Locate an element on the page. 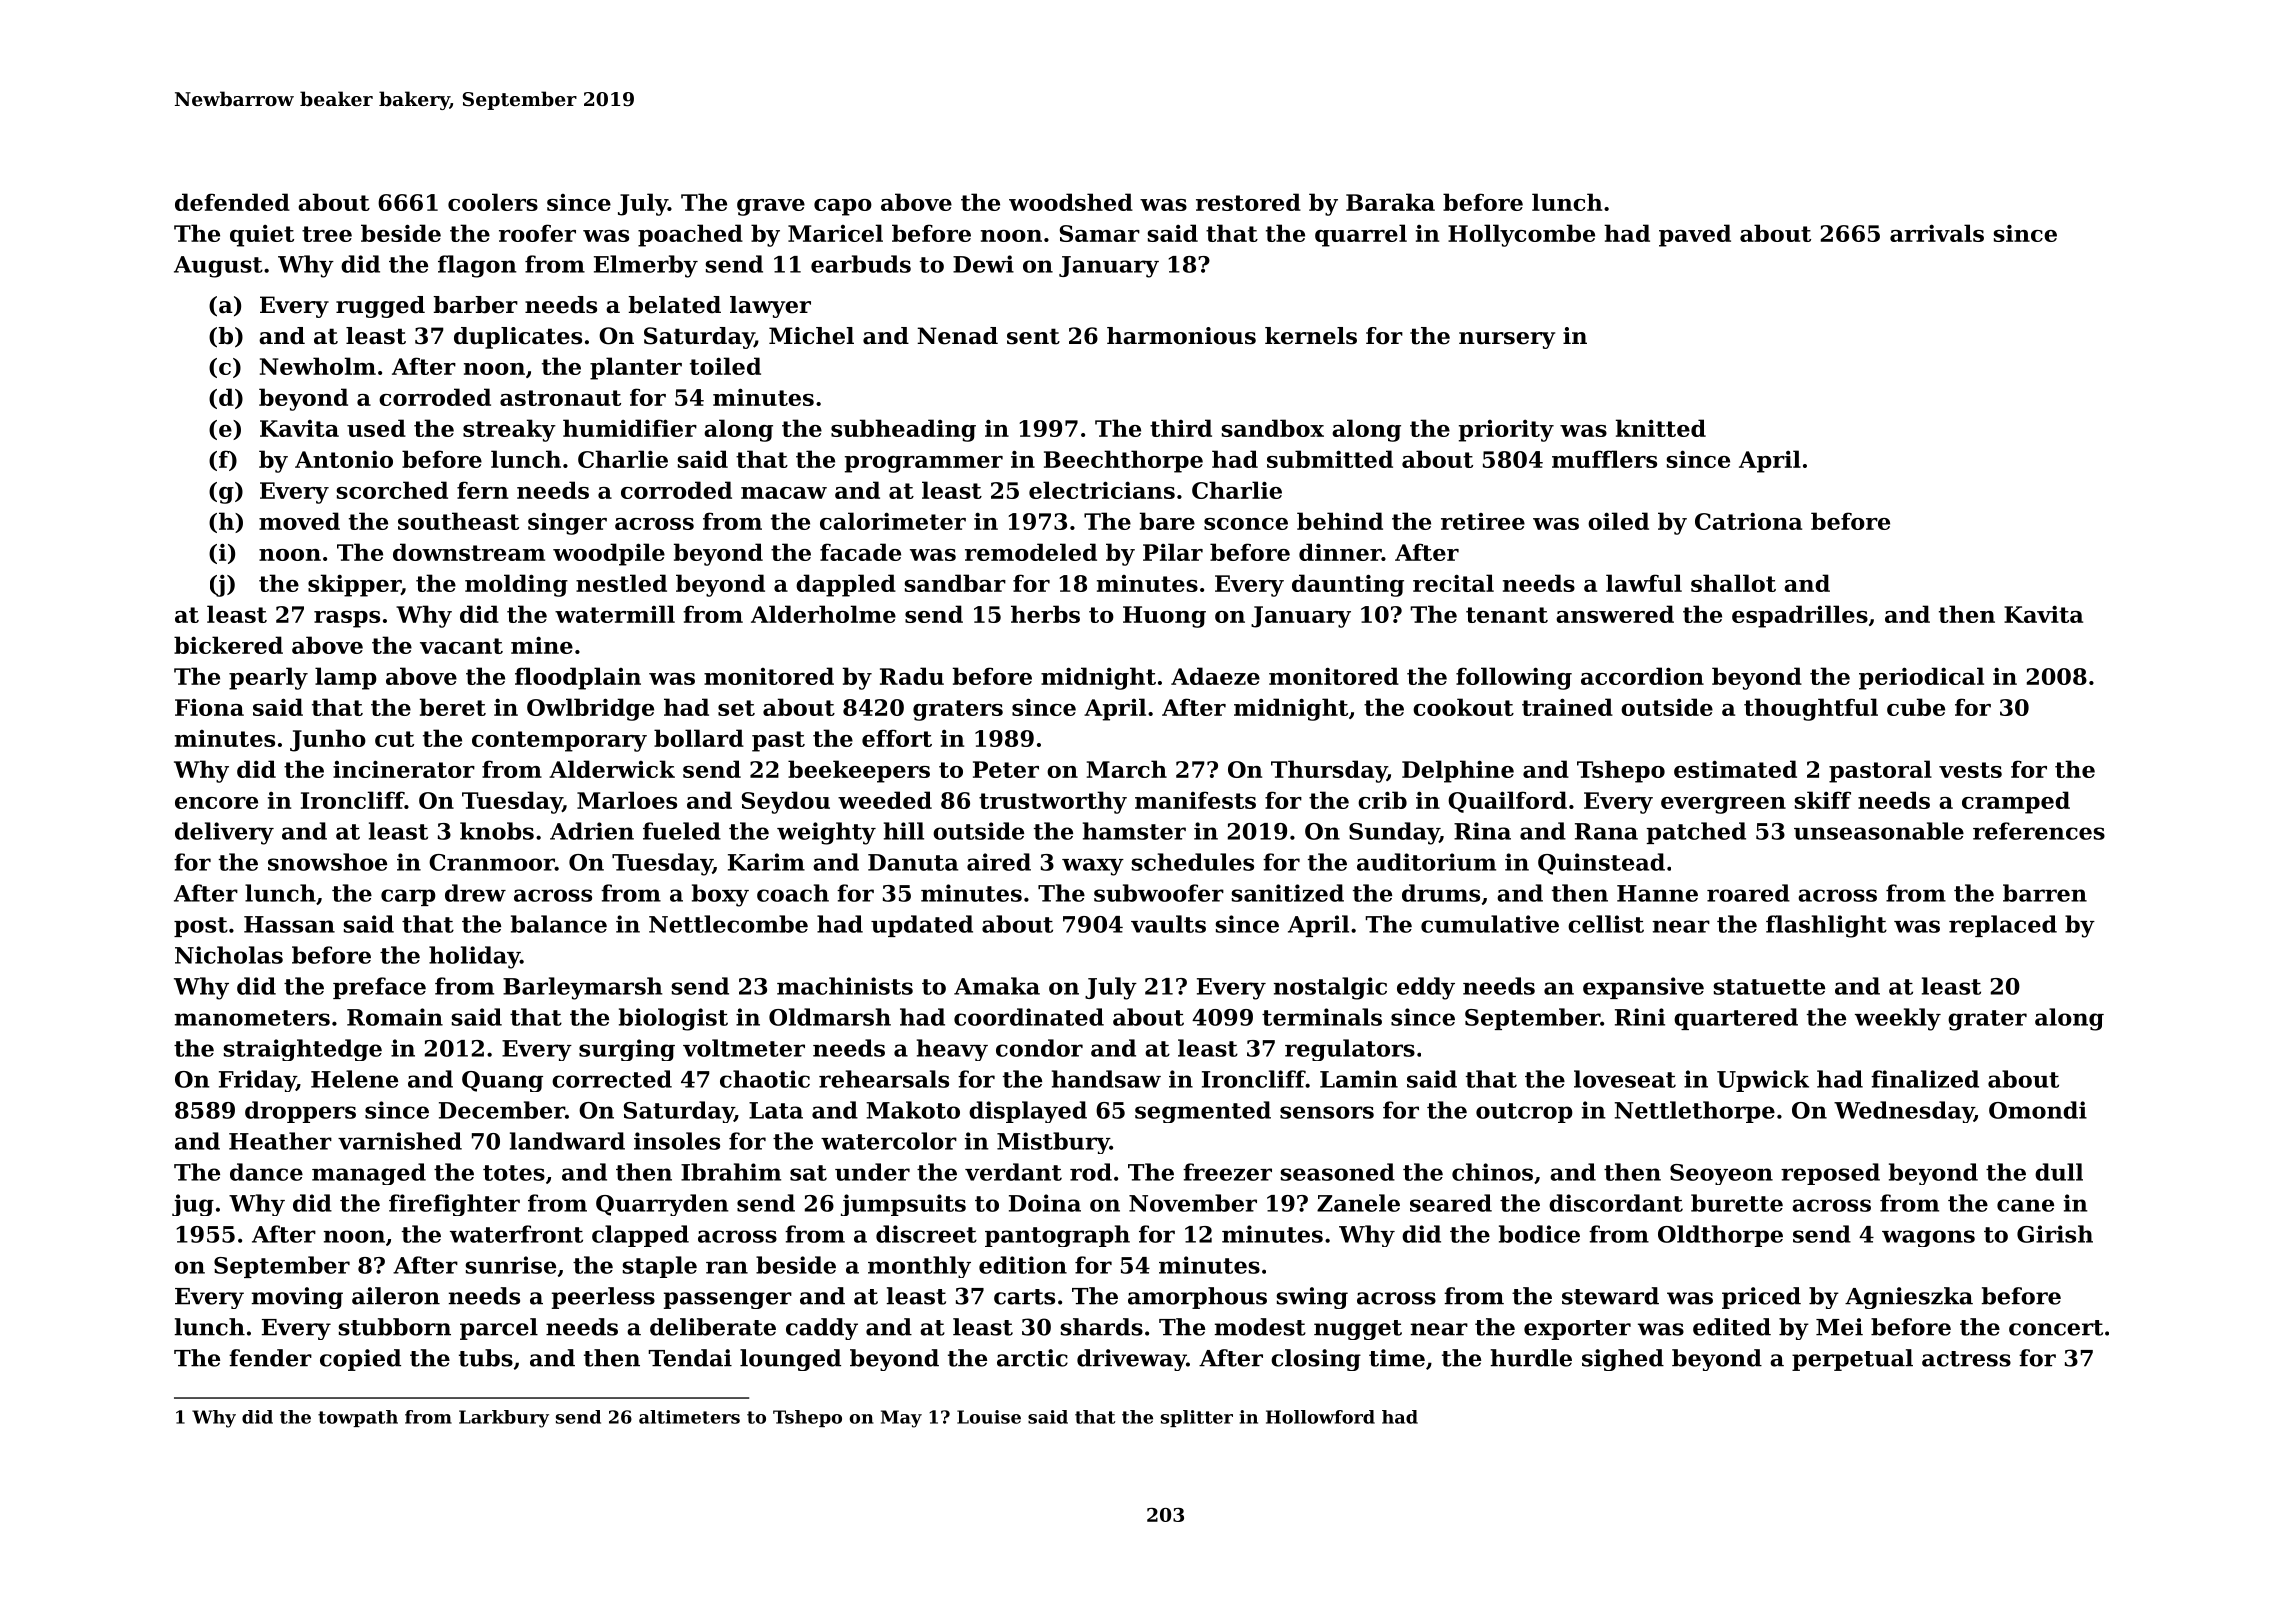  capo is located at coordinates (843, 207).
